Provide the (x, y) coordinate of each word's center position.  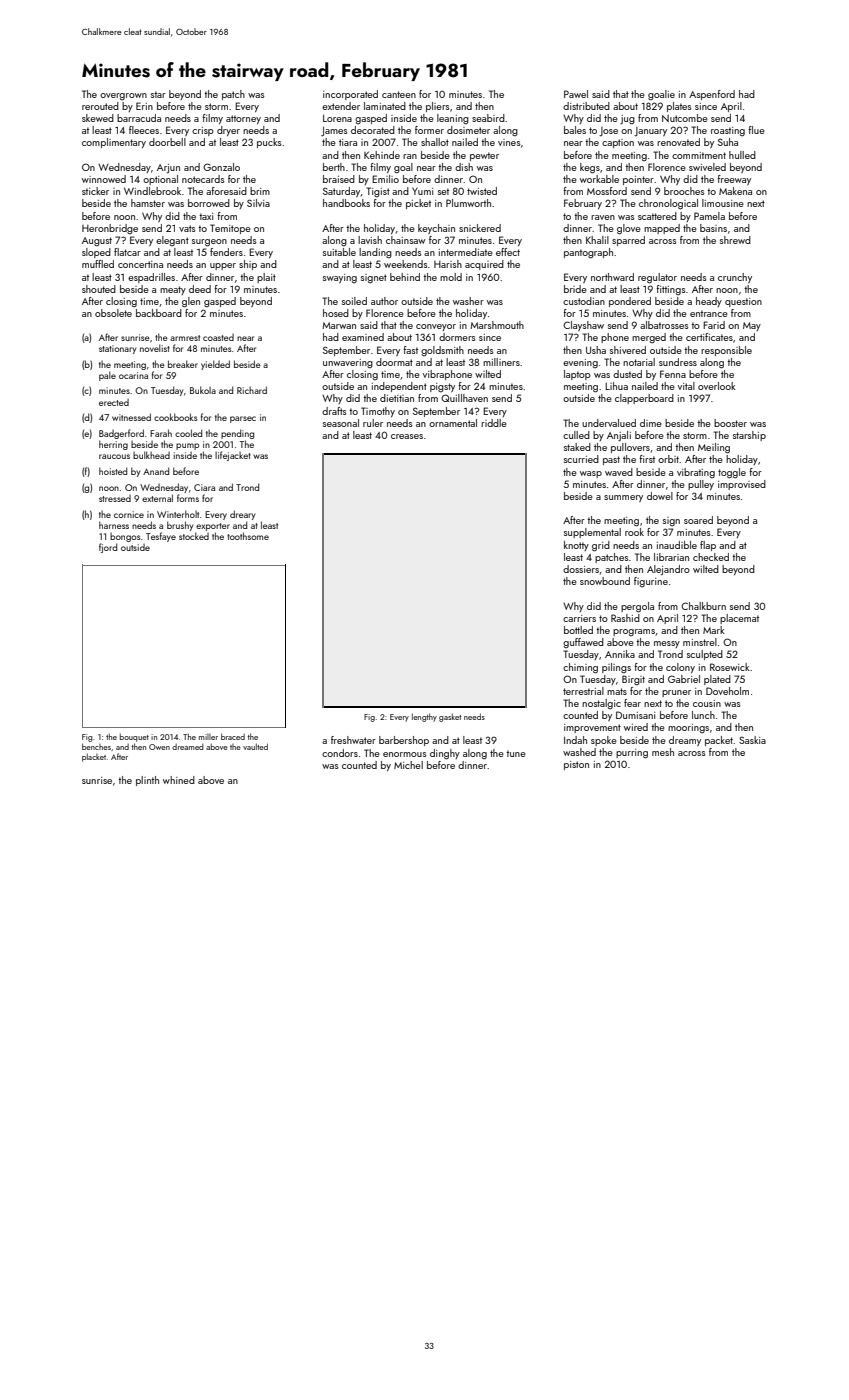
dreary (242, 515)
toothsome (248, 536)
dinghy (445, 754)
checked (711, 557)
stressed (115, 498)
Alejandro (668, 570)
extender (341, 106)
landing (375, 253)
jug (627, 120)
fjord (108, 548)
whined (179, 780)
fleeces (144, 130)
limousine (723, 203)
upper (223, 266)
